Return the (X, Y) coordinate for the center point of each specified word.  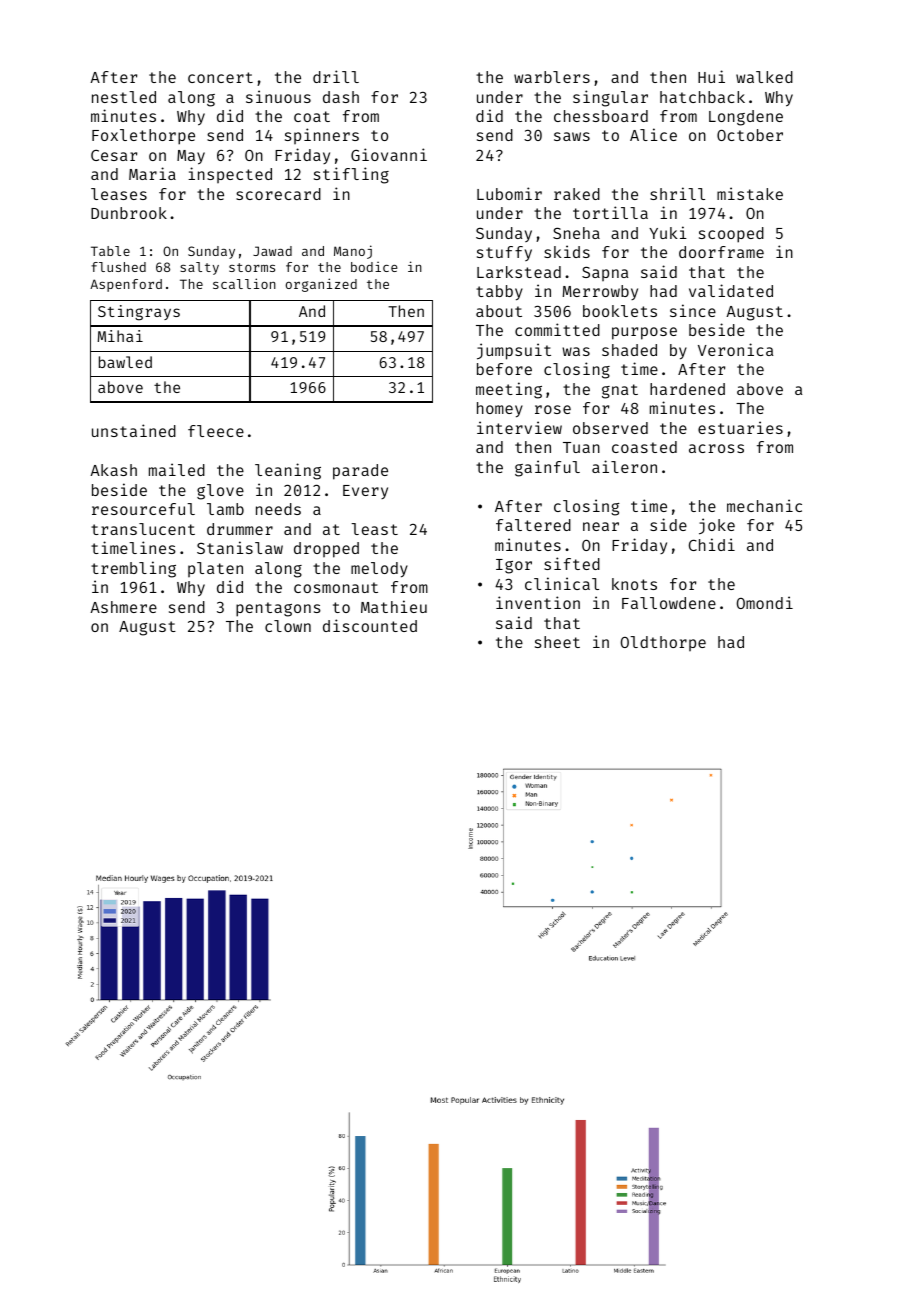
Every (365, 492)
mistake (750, 193)
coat (312, 116)
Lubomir (509, 193)
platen (215, 569)
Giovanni (389, 154)
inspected (230, 175)
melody (379, 570)
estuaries (740, 427)
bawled (125, 362)
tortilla (610, 212)
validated (731, 290)
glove (220, 492)
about (499, 311)
